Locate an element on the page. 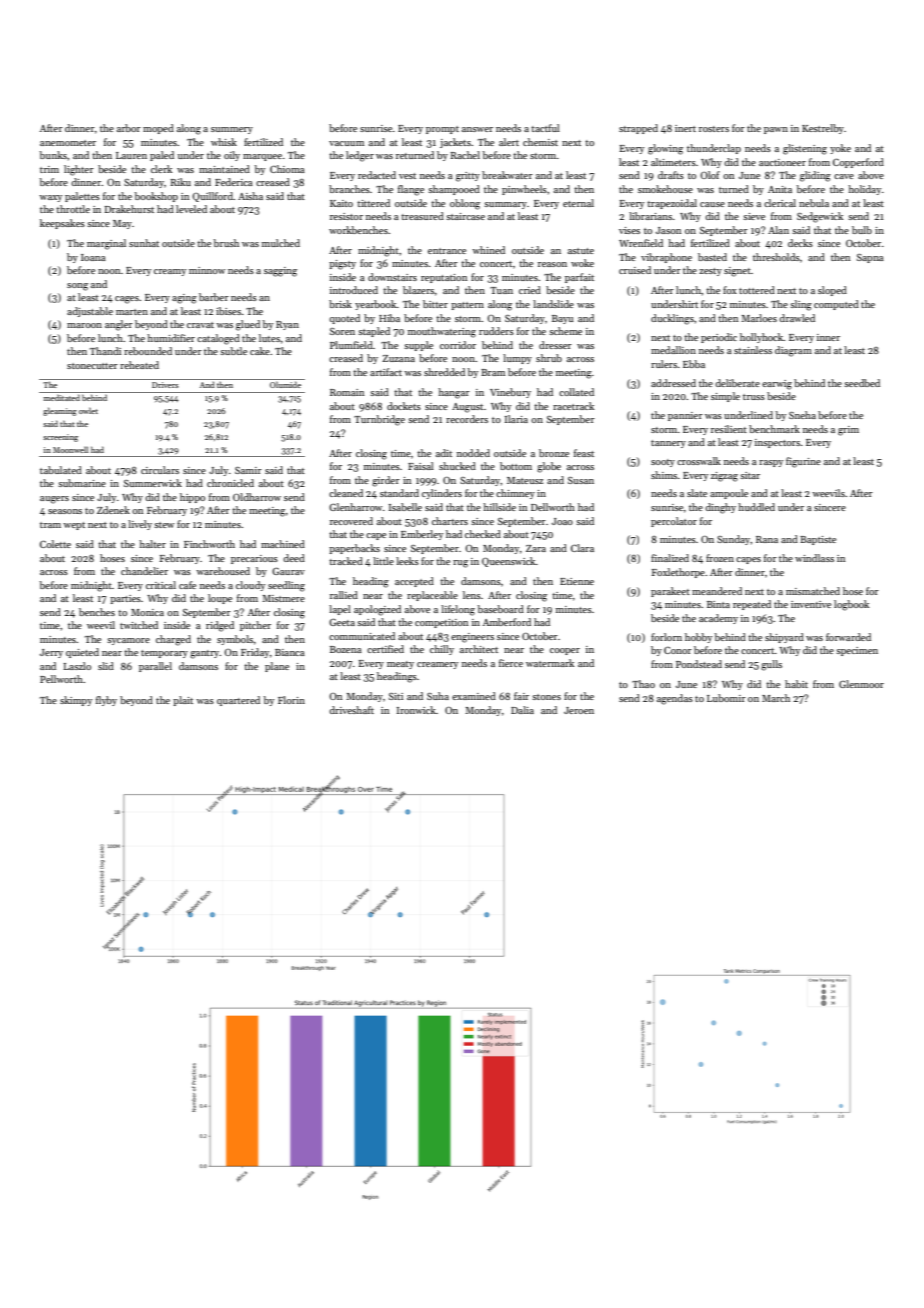  marginal is located at coordinates (106, 244).
